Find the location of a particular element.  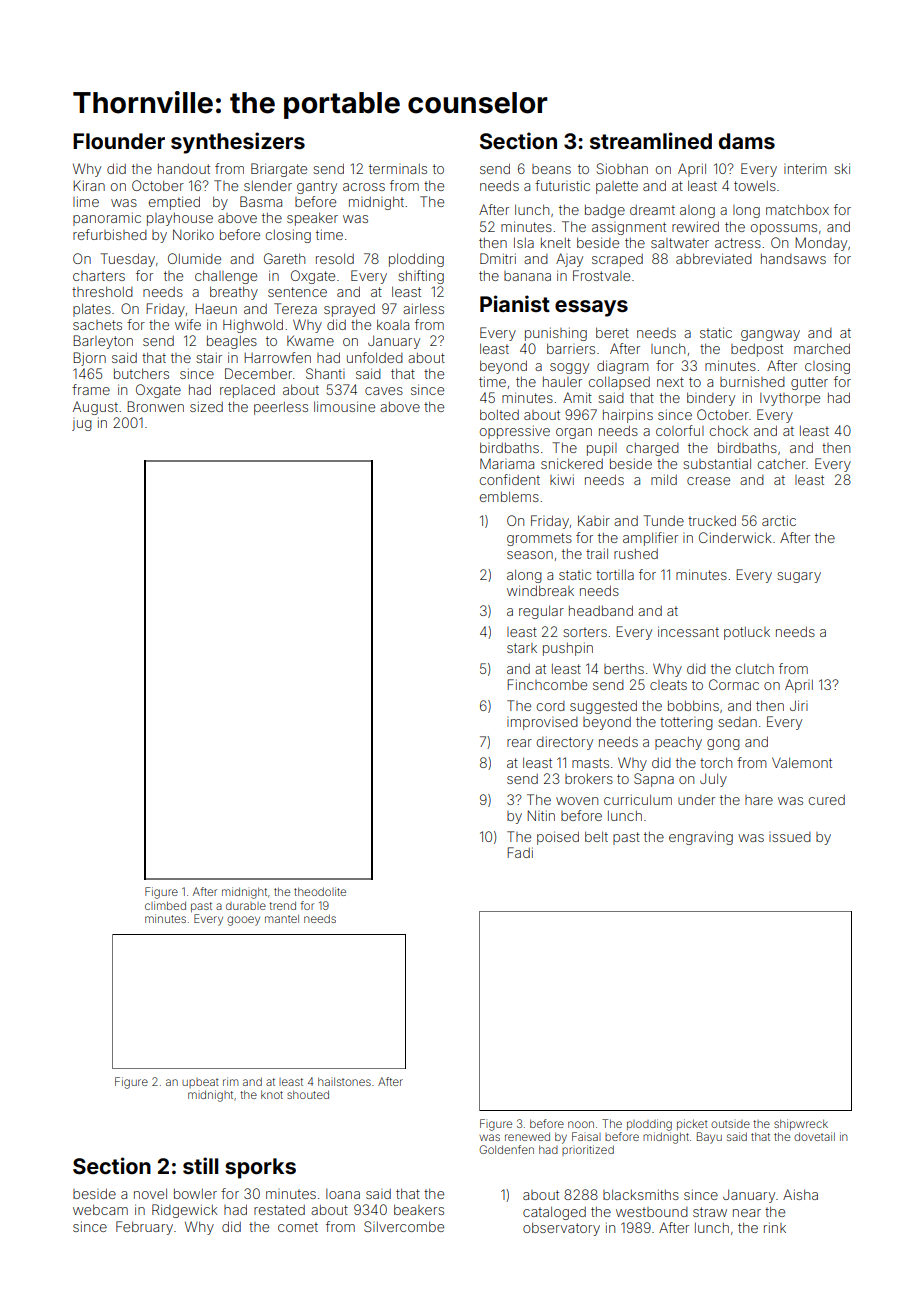

stark is located at coordinates (522, 648).
